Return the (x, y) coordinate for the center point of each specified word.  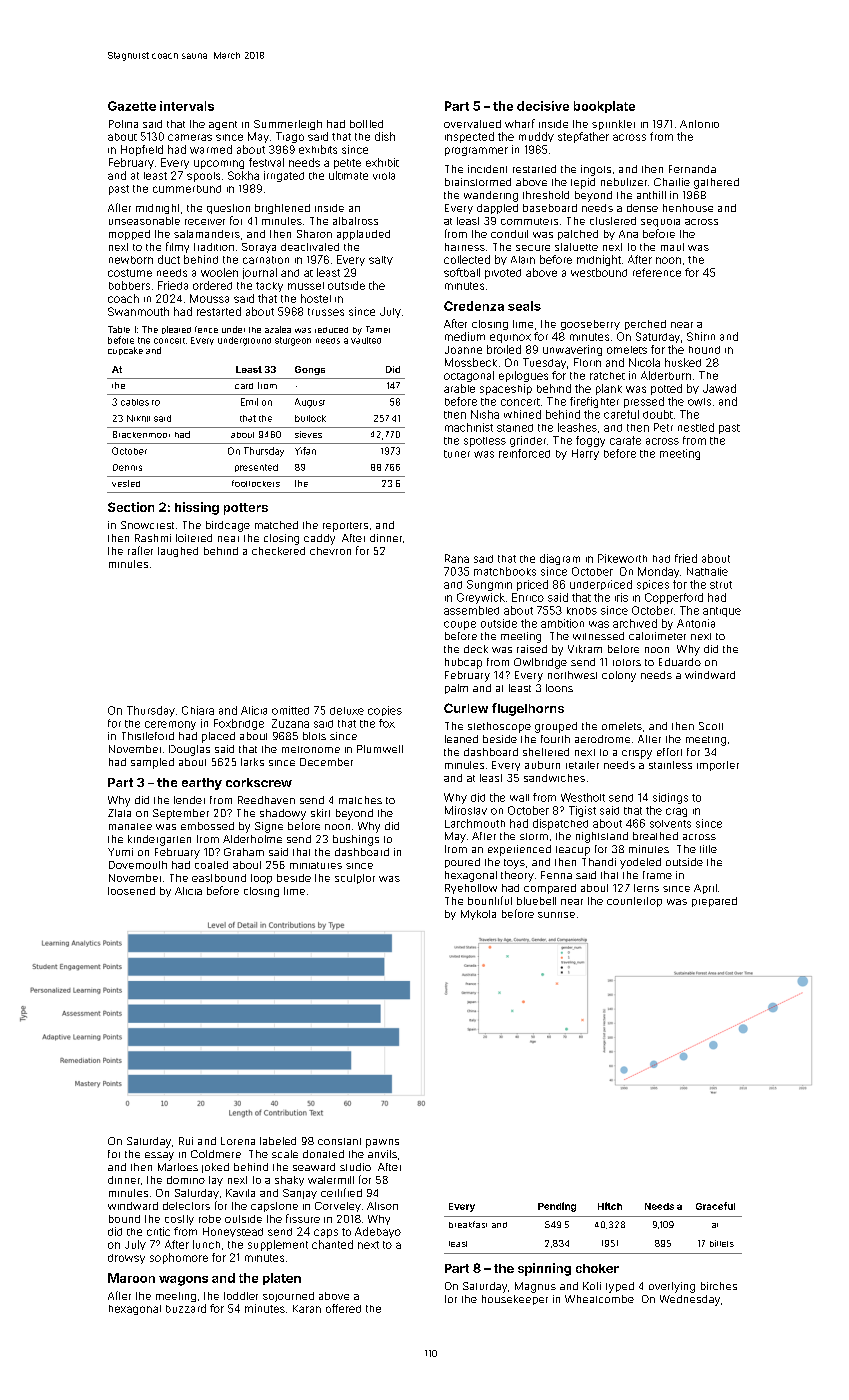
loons (559, 688)
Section (131, 507)
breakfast (468, 1224)
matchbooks (505, 571)
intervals (187, 106)
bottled (366, 124)
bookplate (604, 107)
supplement (278, 1245)
